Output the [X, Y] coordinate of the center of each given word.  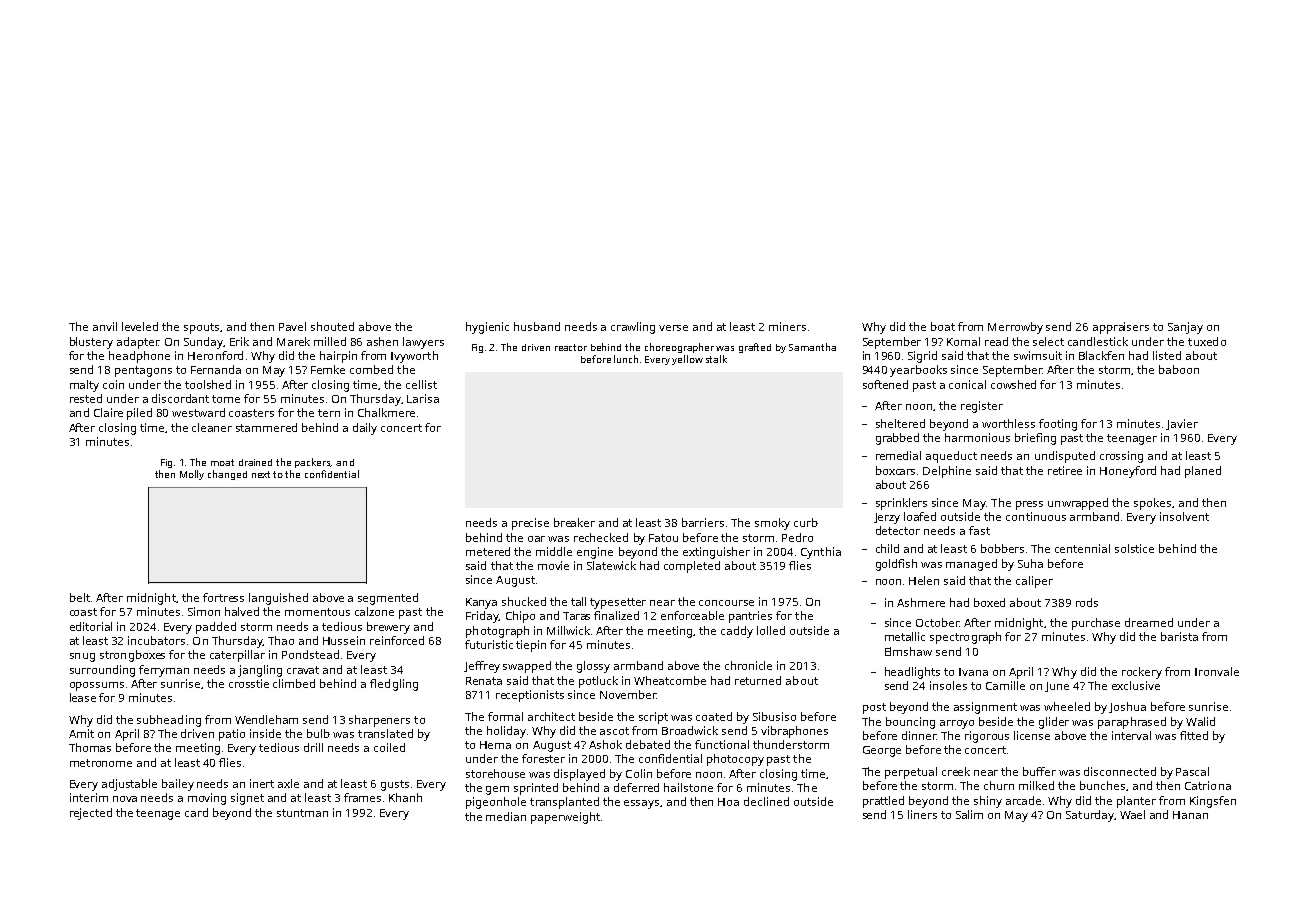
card [196, 812]
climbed [294, 683]
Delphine [947, 472]
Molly [192, 475]
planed [1203, 472]
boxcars [895, 470]
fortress [223, 597]
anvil [105, 326]
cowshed [1013, 384]
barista [1179, 636]
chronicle [748, 665]
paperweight [565, 818]
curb [806, 522]
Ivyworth [414, 357]
